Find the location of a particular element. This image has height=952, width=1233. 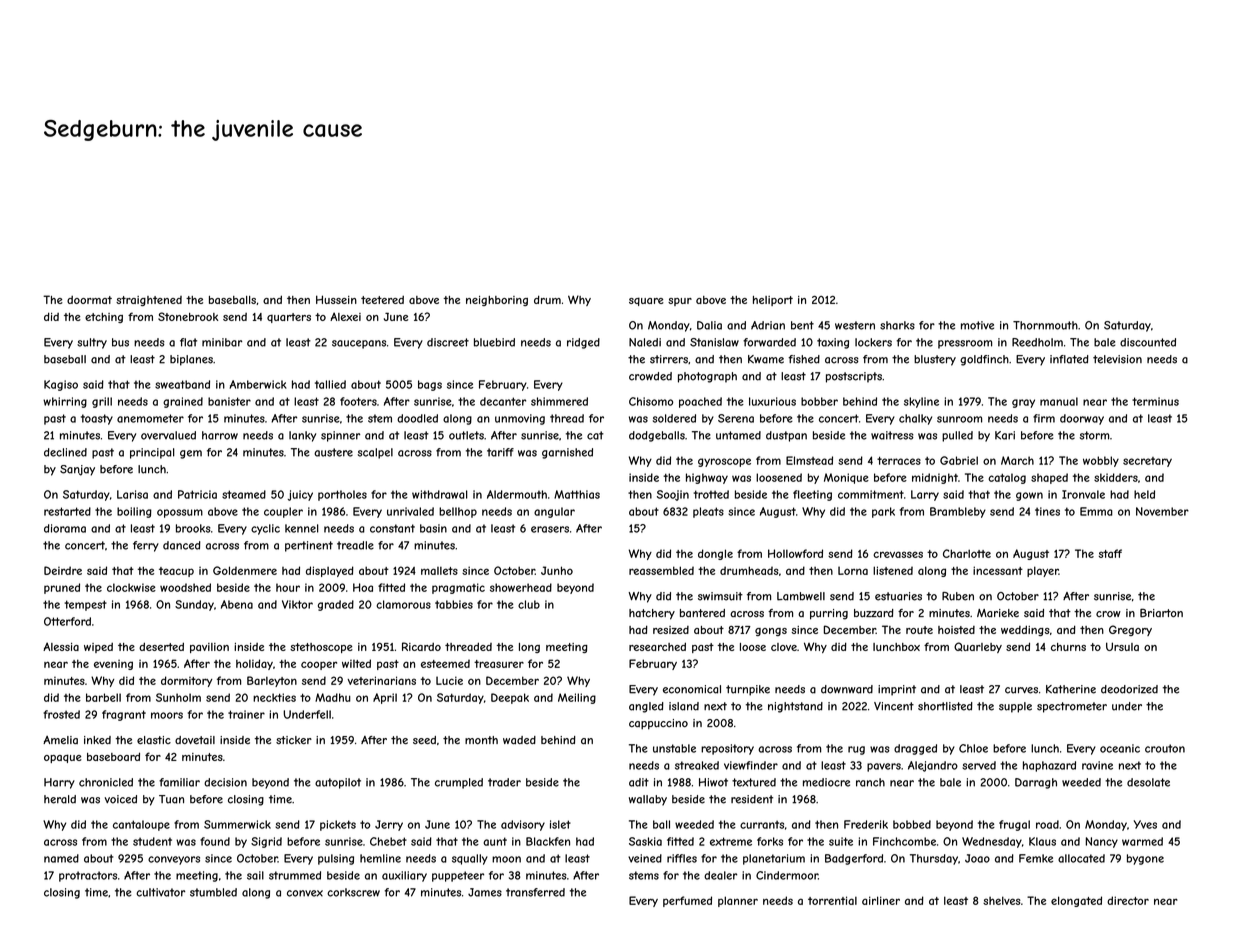

riffles is located at coordinates (682, 858).
